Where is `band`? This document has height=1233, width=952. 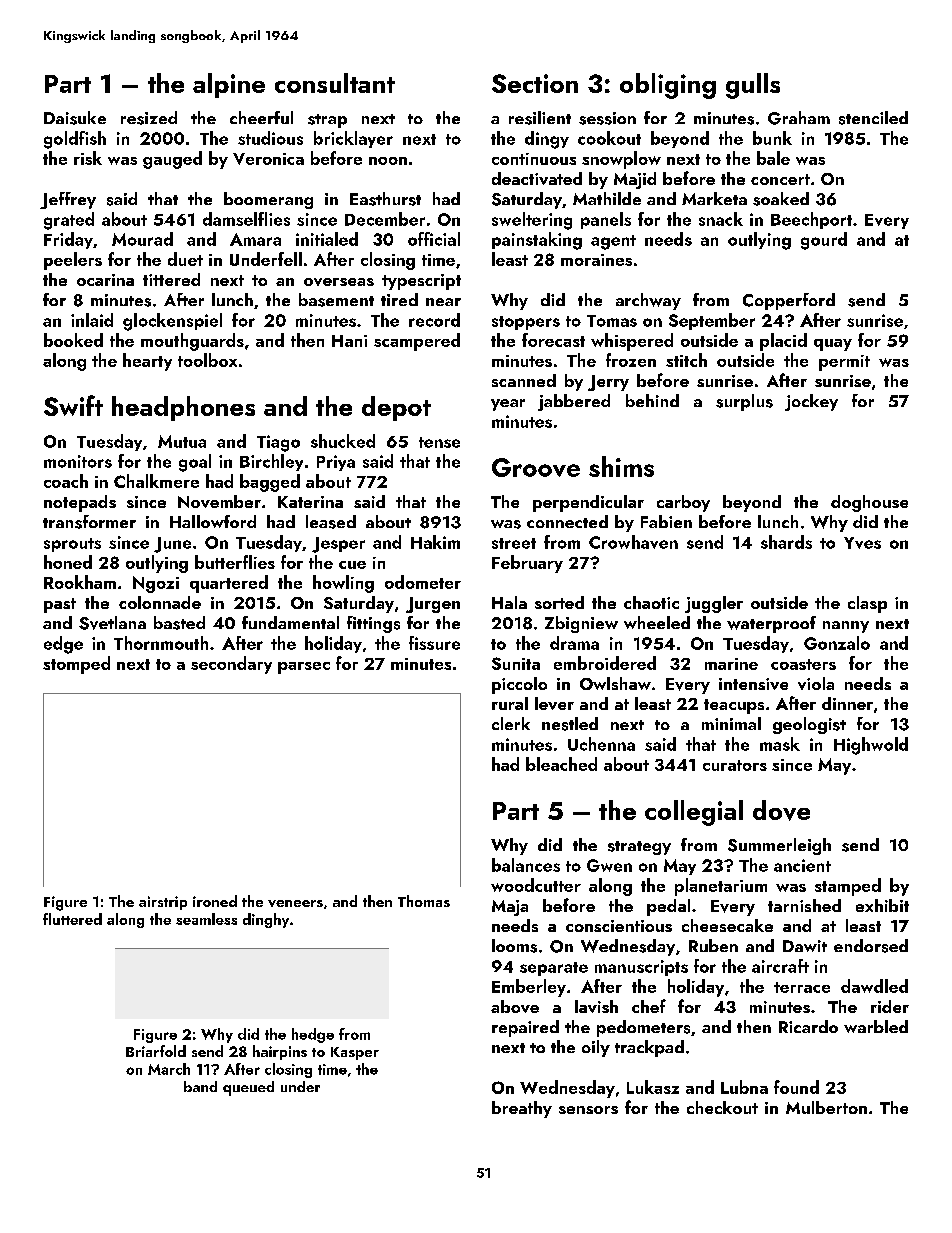 band is located at coordinates (200, 1086).
